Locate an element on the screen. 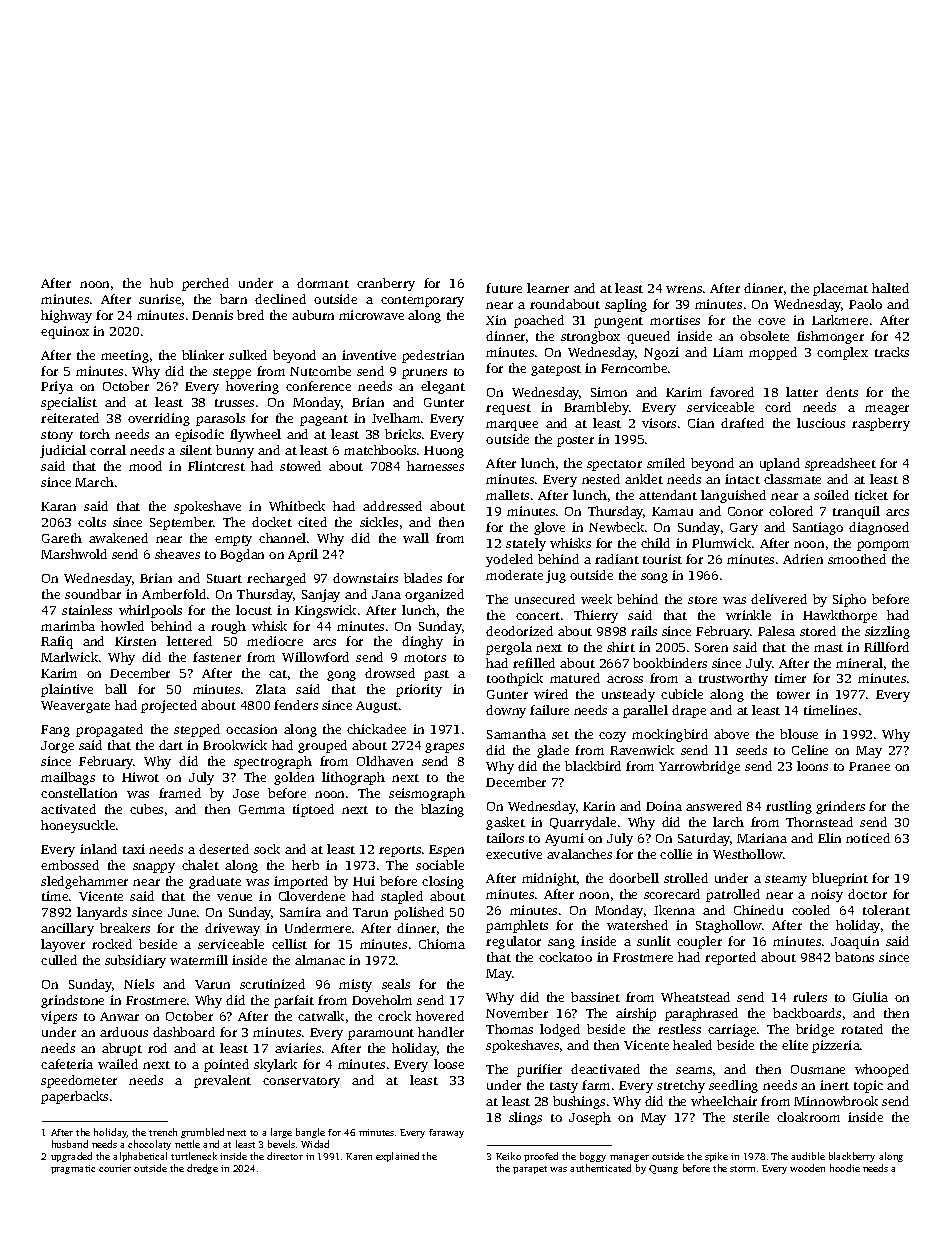 Image resolution: width=952 pixels, height=1233 pixels. mailbags is located at coordinates (68, 778).
